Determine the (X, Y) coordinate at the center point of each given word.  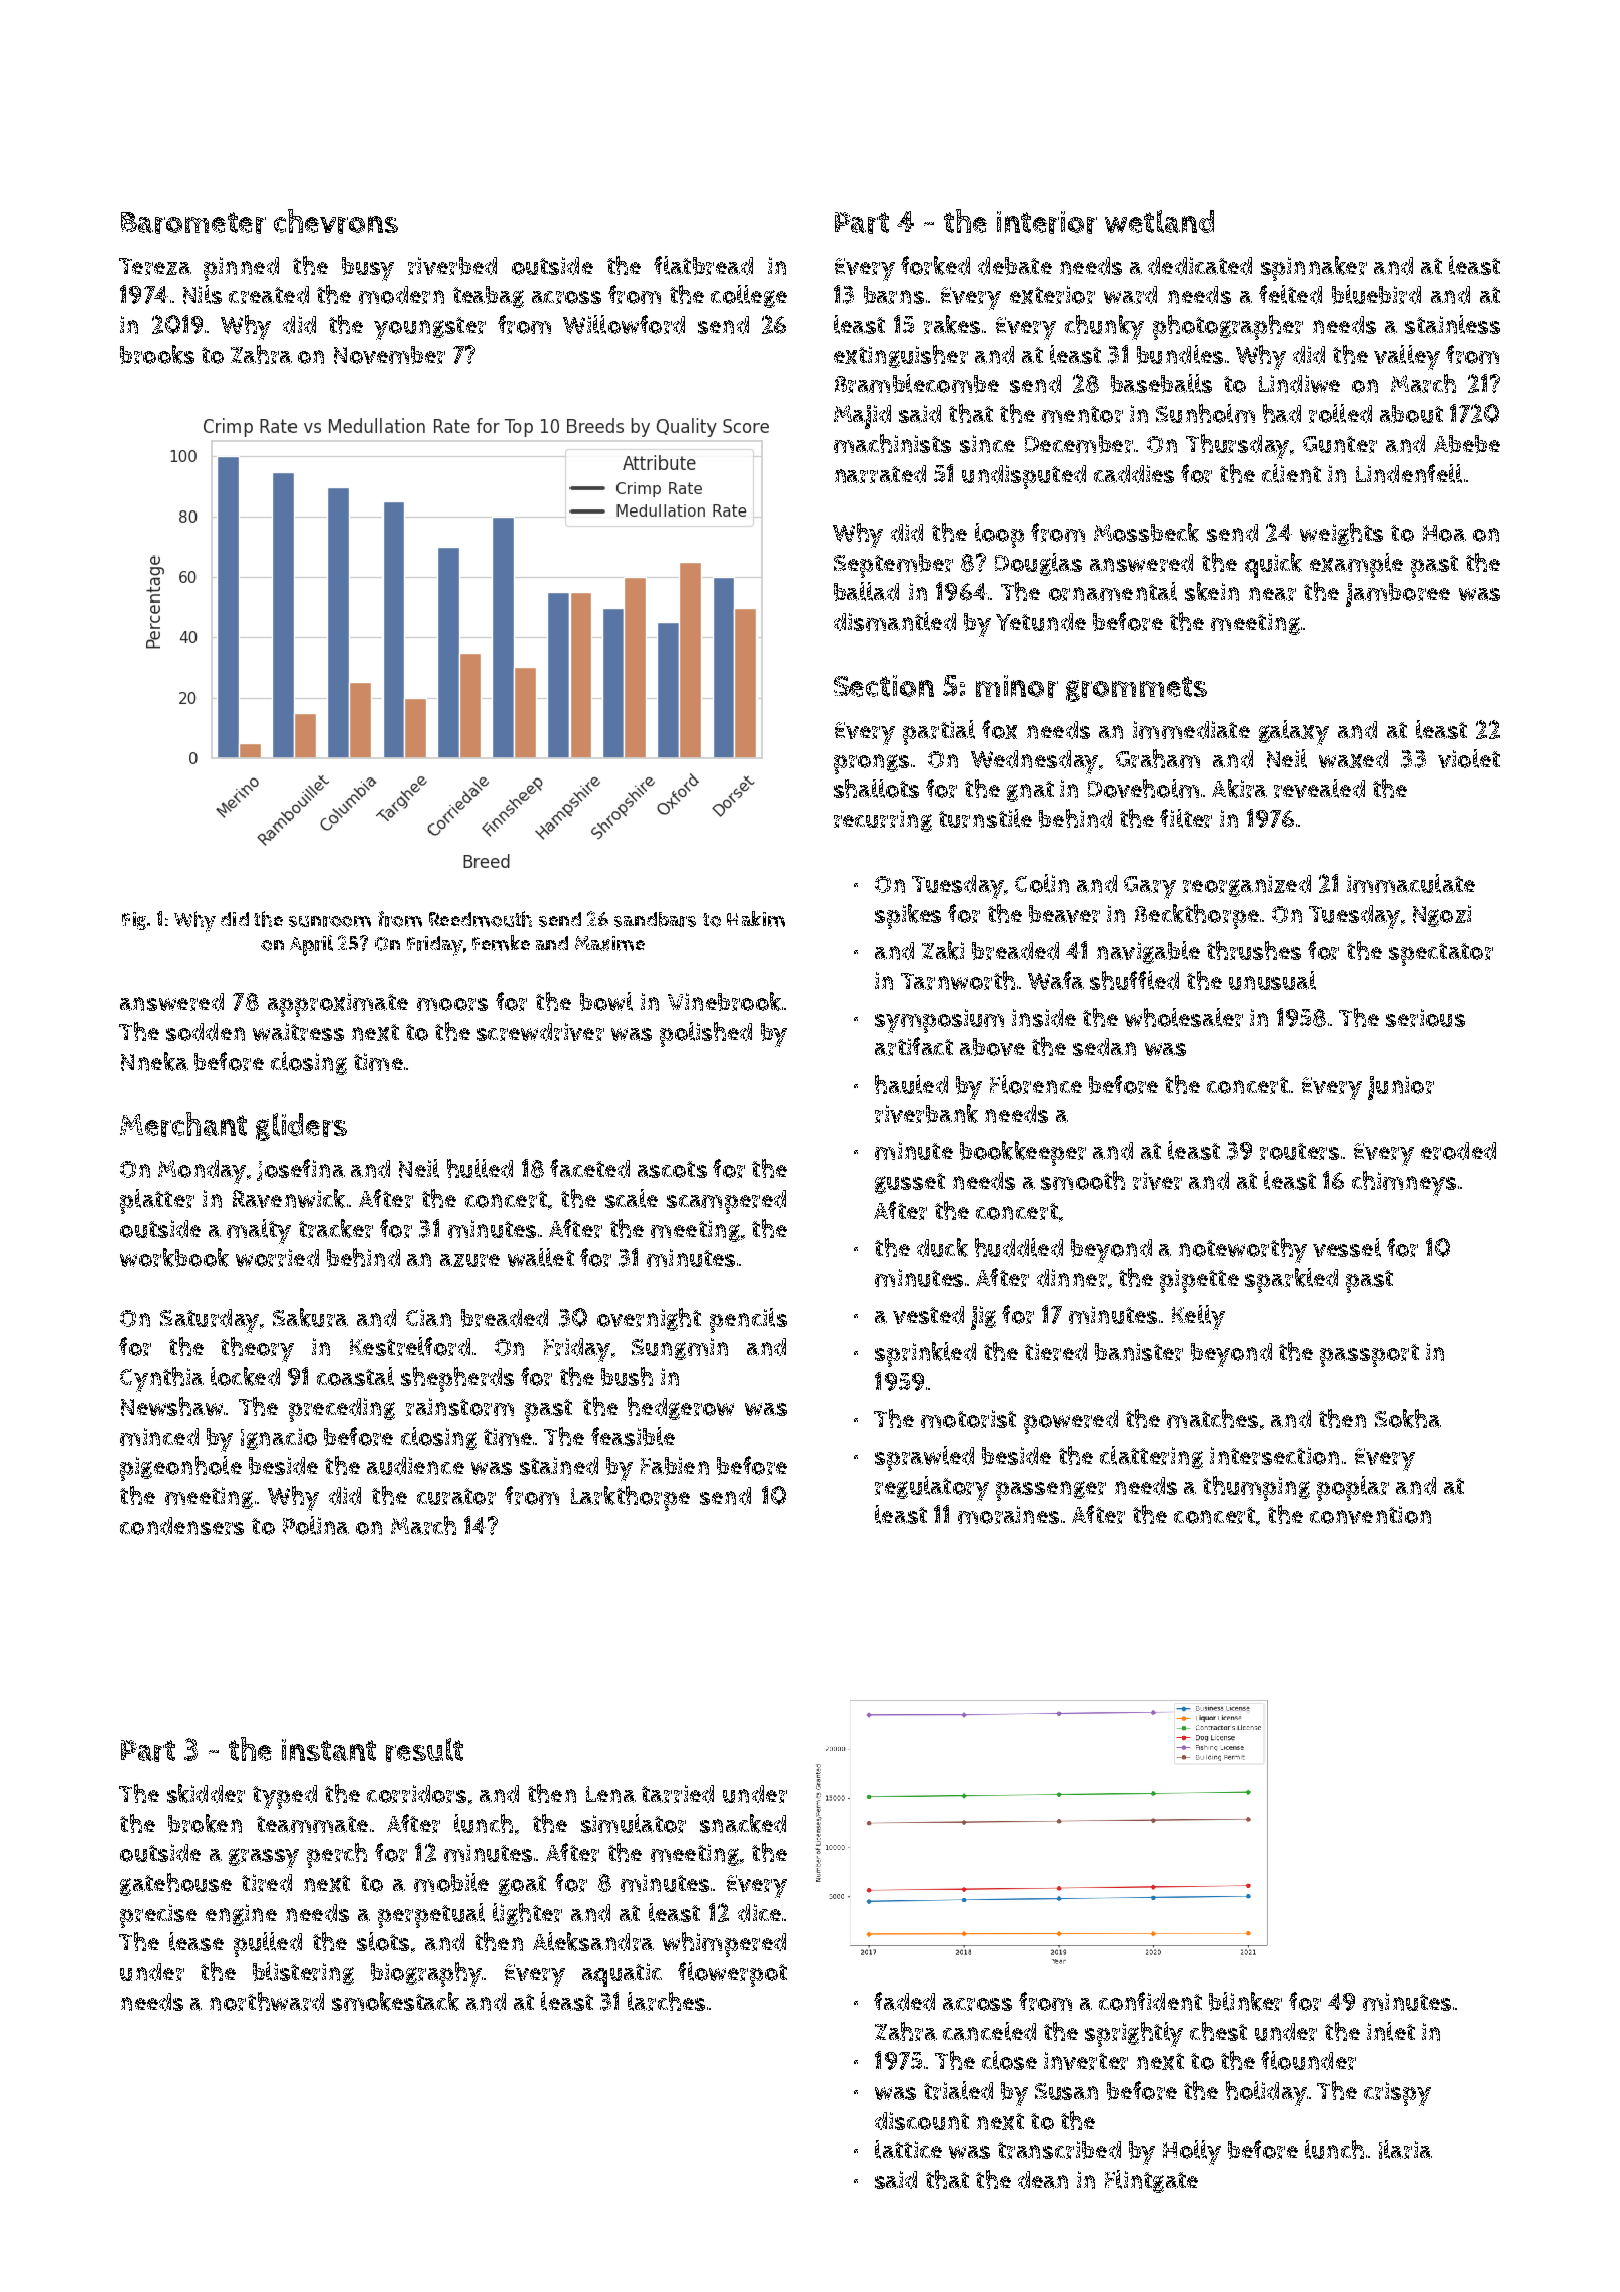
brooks (157, 354)
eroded (1458, 1151)
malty (259, 1231)
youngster (430, 328)
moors (452, 1004)
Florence (1036, 1084)
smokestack (395, 2001)
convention (1370, 1515)
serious (1425, 1018)
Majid (862, 417)
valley (1407, 357)
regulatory (932, 1488)
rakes (952, 324)
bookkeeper (1023, 1153)
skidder (206, 1793)
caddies (1134, 474)
